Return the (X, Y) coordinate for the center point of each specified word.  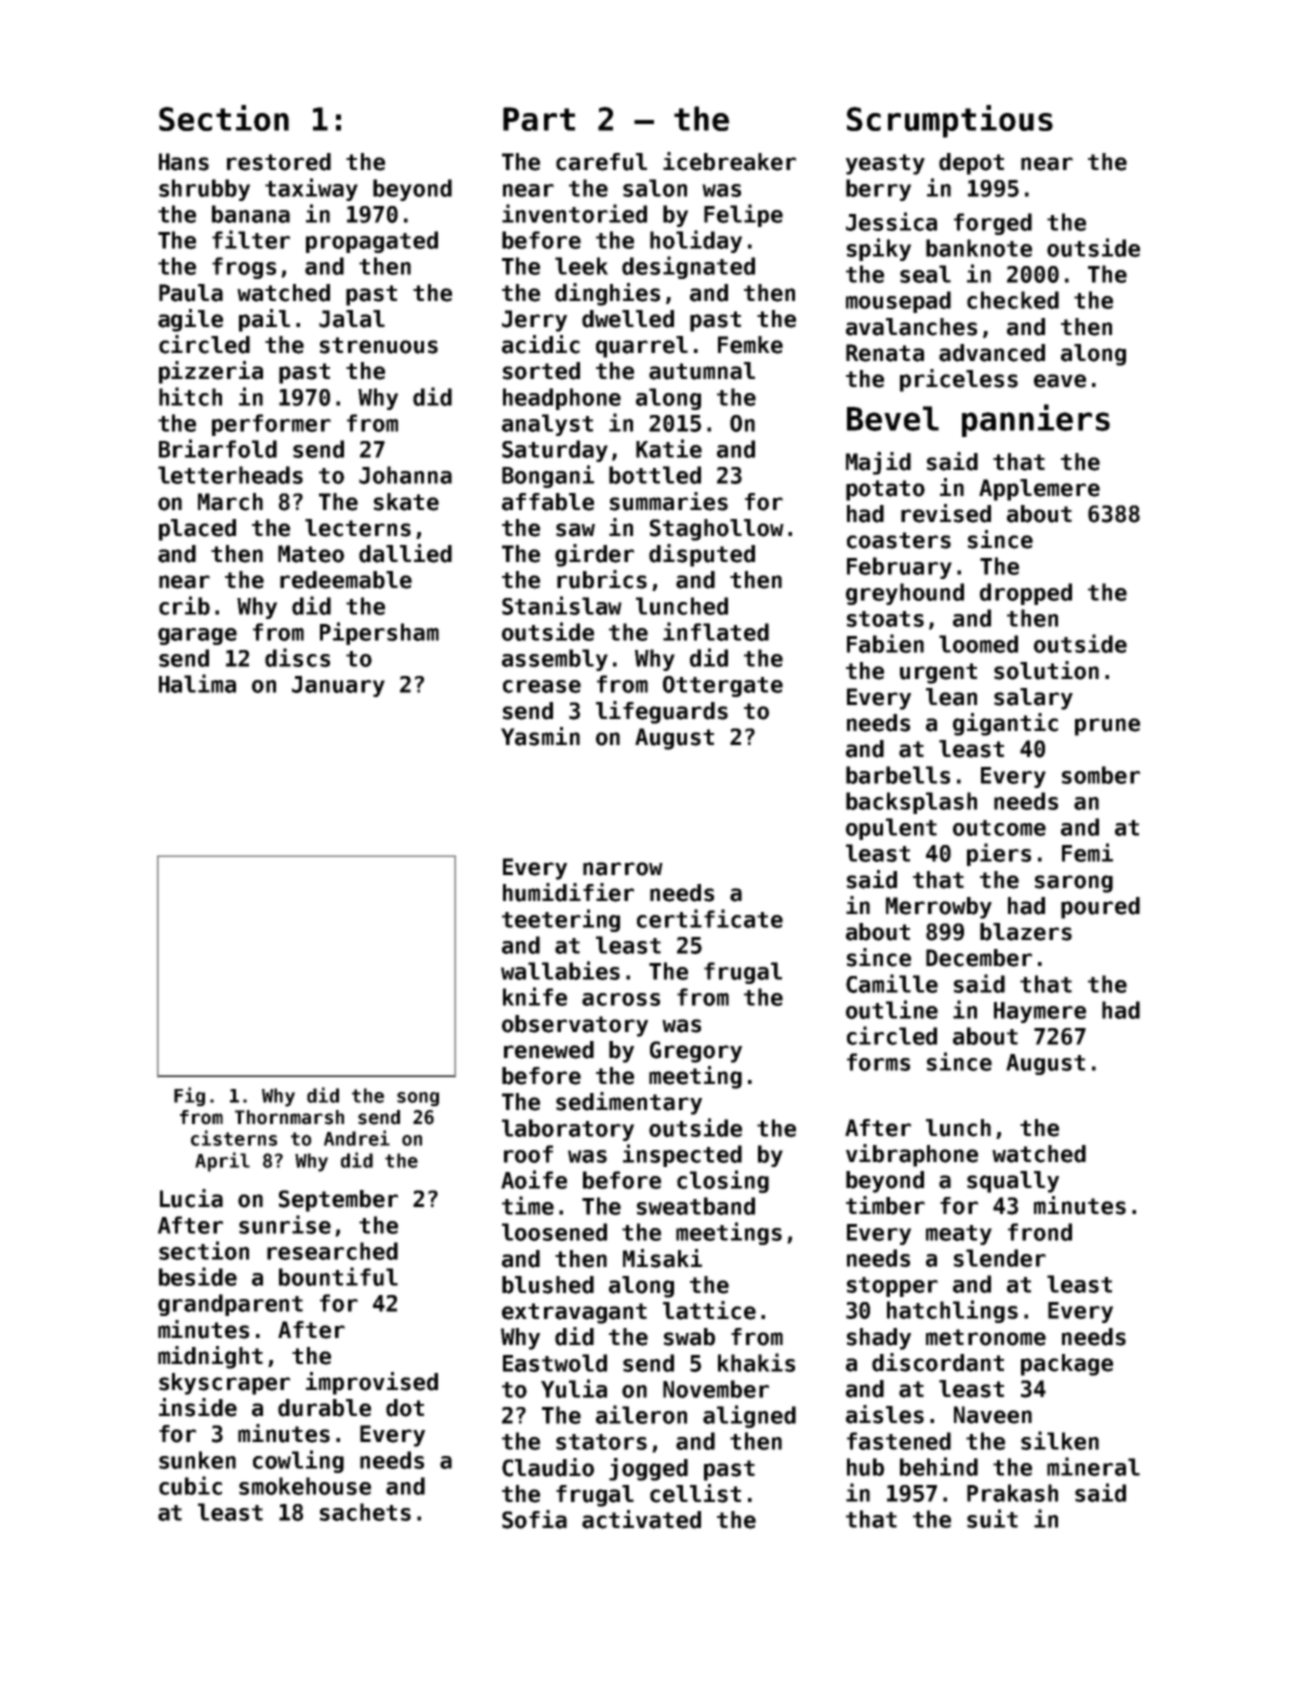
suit (992, 1518)
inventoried (574, 213)
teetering (561, 920)
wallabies (560, 970)
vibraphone (912, 1155)
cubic (190, 1485)
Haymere (1040, 1012)
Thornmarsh (289, 1117)
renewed (549, 1050)
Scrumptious (950, 121)
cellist (695, 1493)
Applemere (1039, 490)
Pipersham (379, 633)
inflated (716, 631)
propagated (372, 242)
